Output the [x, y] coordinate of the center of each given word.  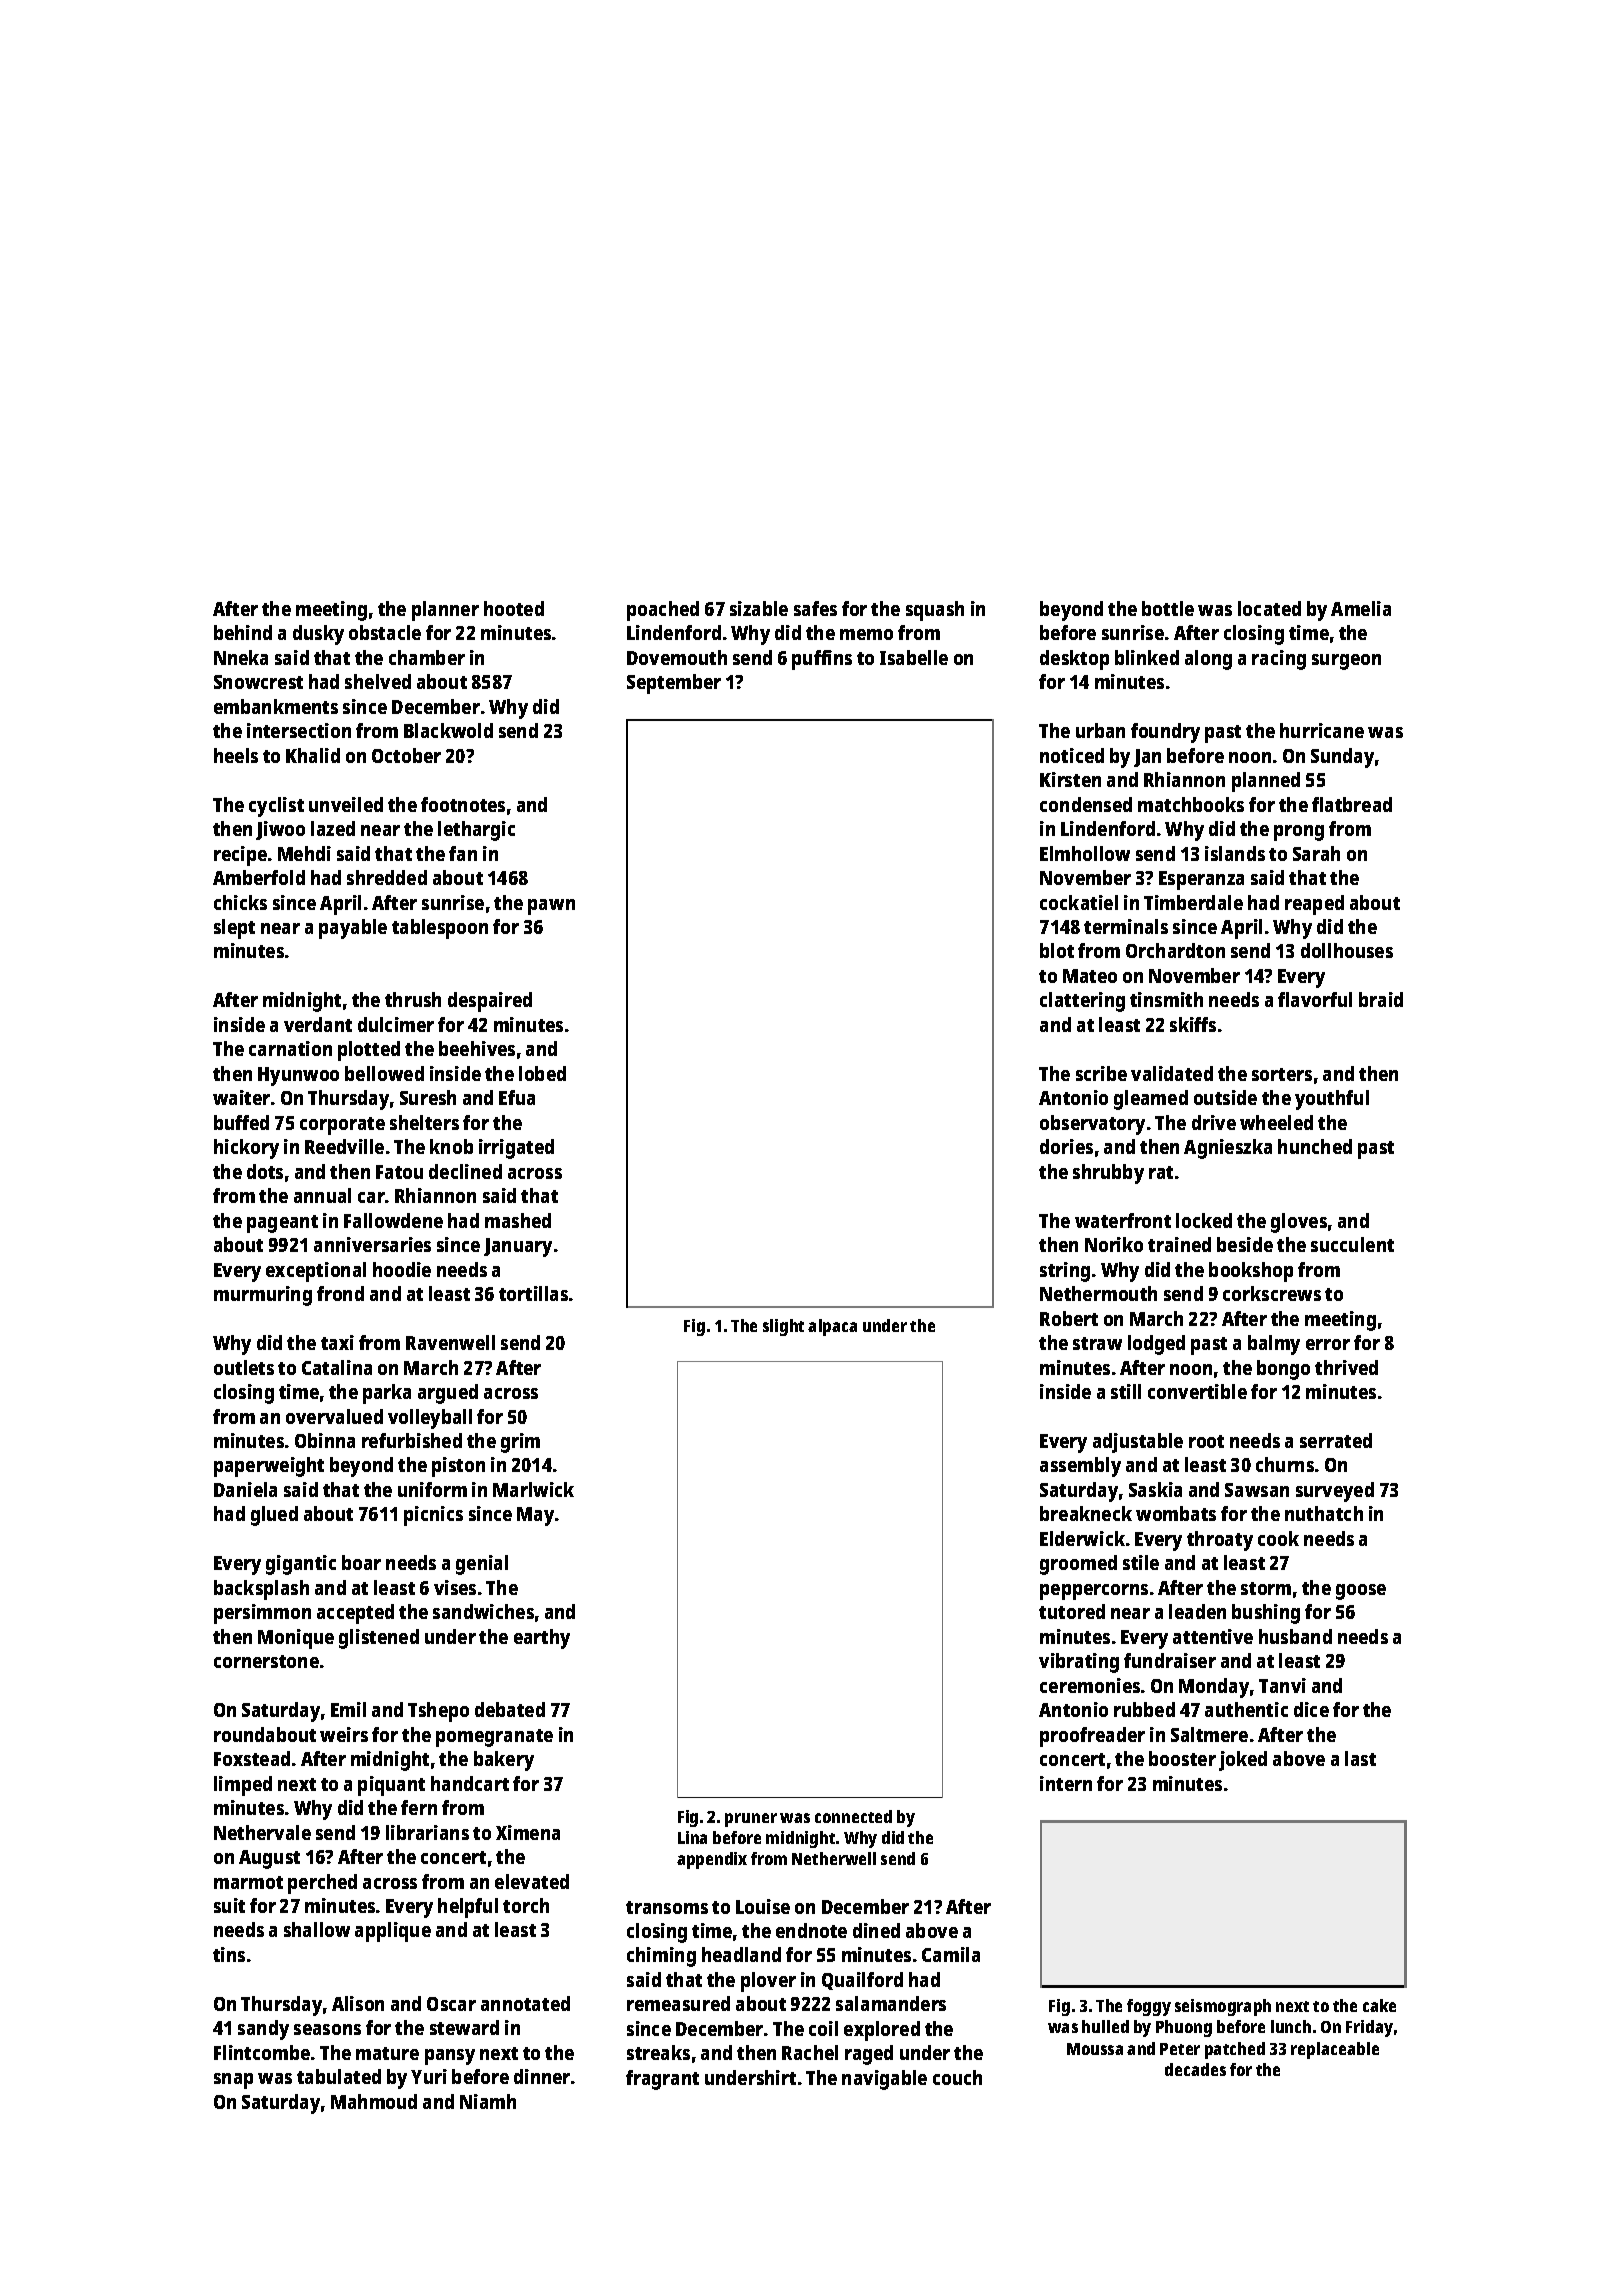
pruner [751, 1820]
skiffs [1193, 1024]
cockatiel [1079, 902]
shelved [378, 681]
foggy [1149, 2007]
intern [1066, 1783]
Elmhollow [1085, 853]
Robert [1069, 1318]
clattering [1082, 1002]
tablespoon [440, 929]
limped [243, 1786]
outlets [244, 1367]
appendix [712, 1860]
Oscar [451, 2004]
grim [520, 1443]
